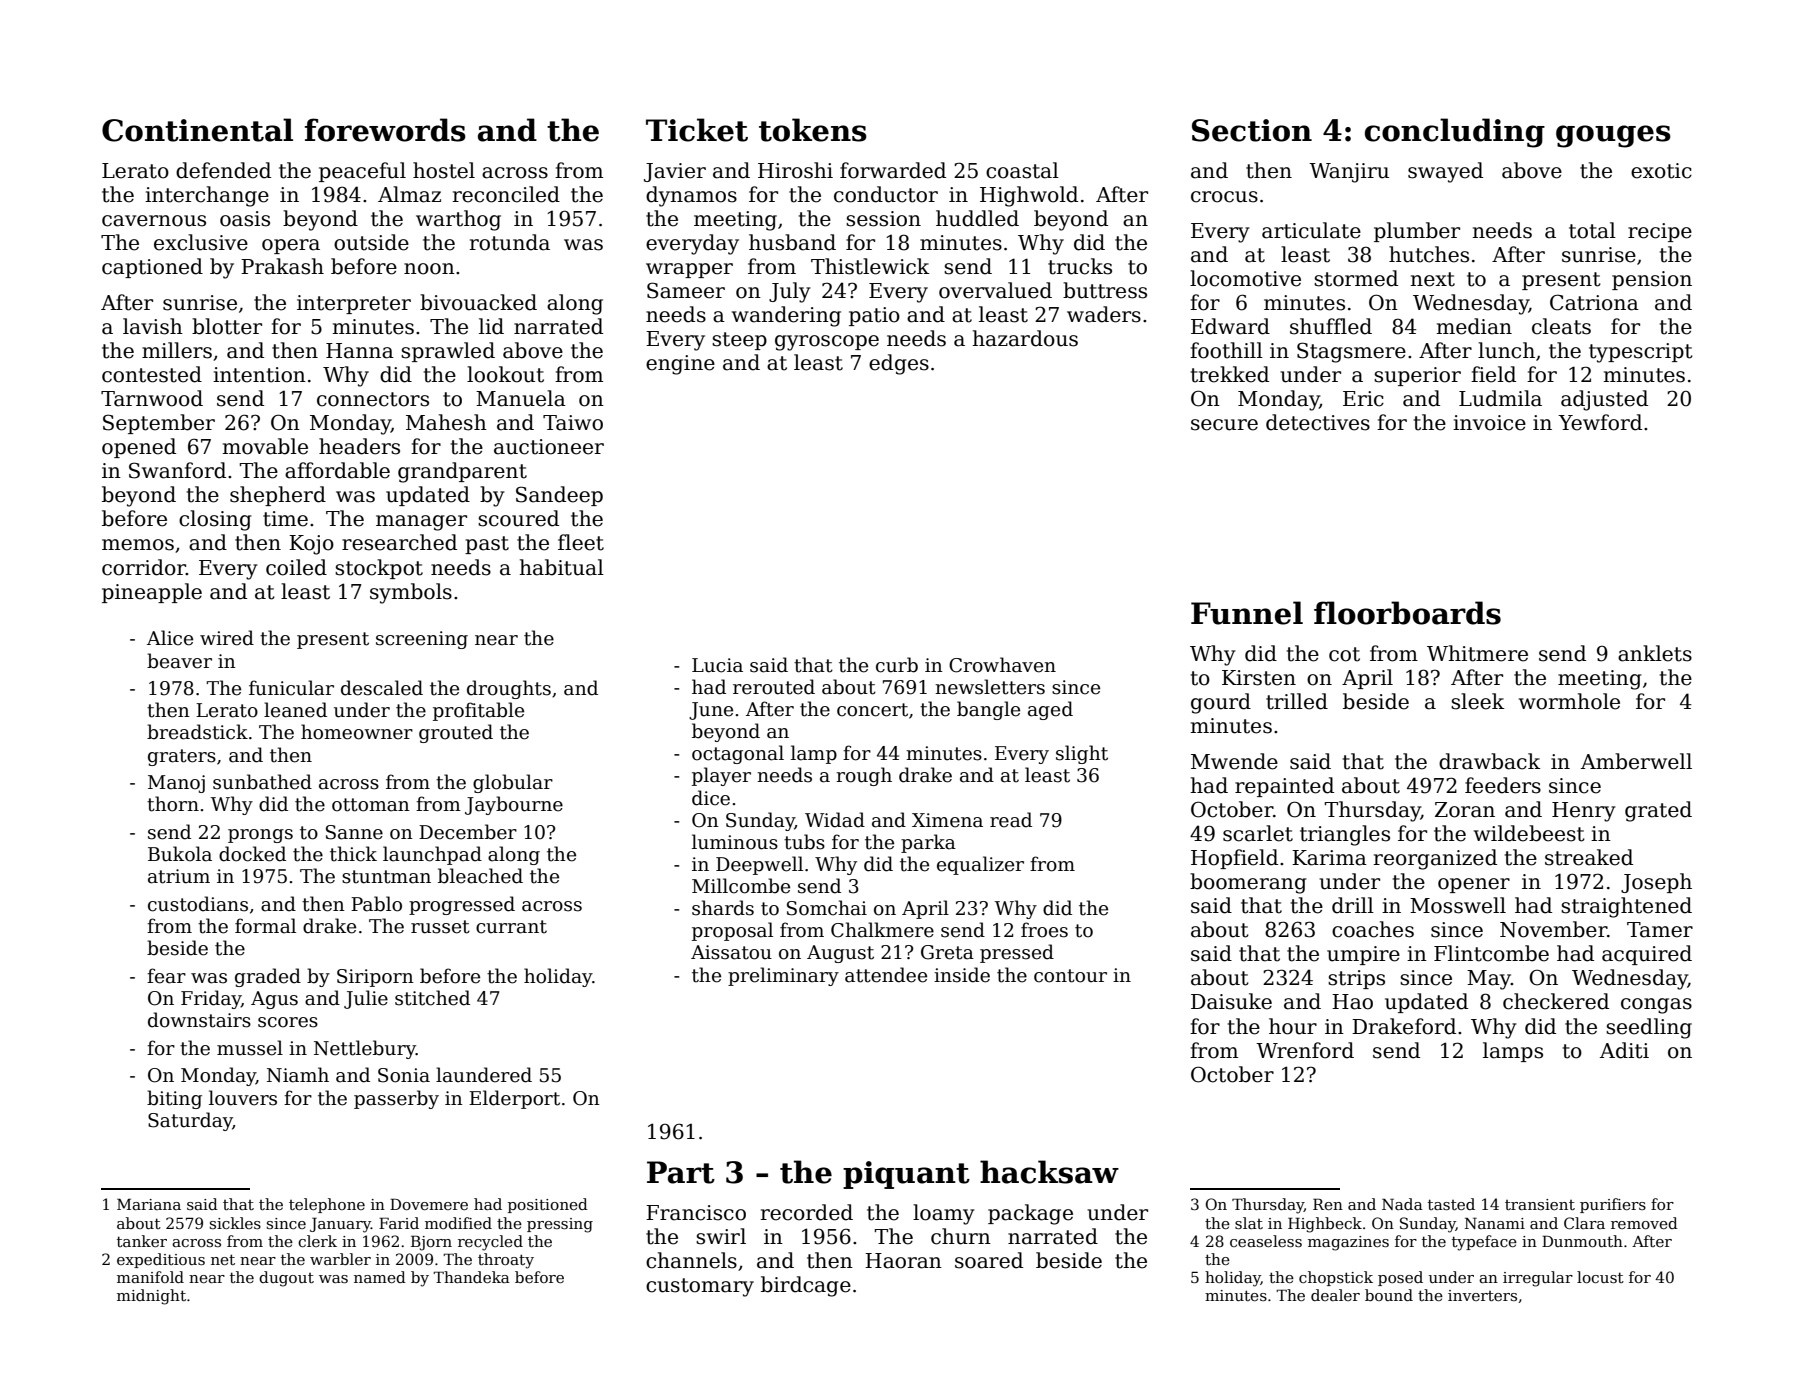 The image size is (1794, 1386). What do you see at coordinates (291, 688) in the screenshot?
I see `funicular` at bounding box center [291, 688].
